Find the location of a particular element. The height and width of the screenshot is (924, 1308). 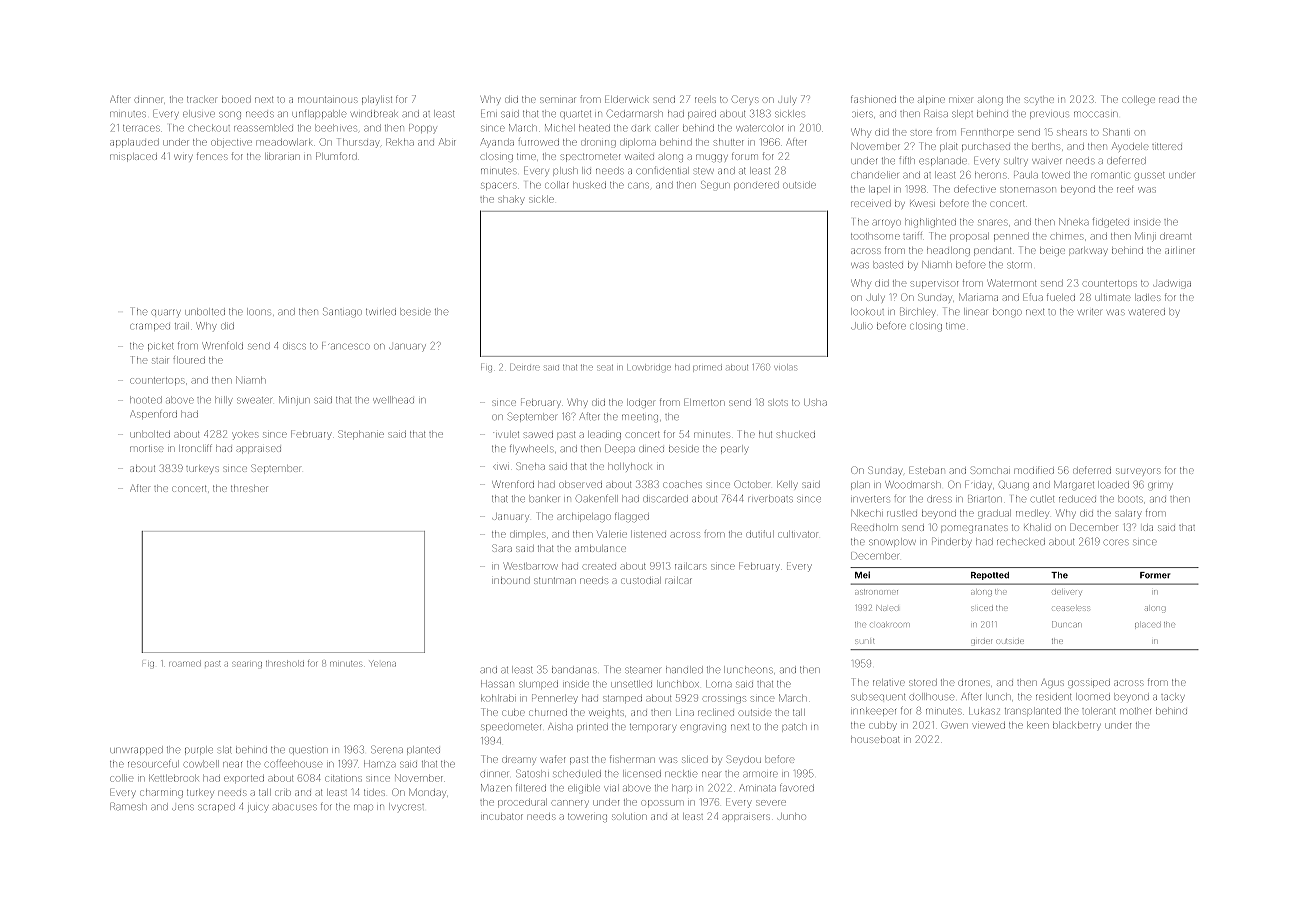

Aspenford is located at coordinates (154, 414).
